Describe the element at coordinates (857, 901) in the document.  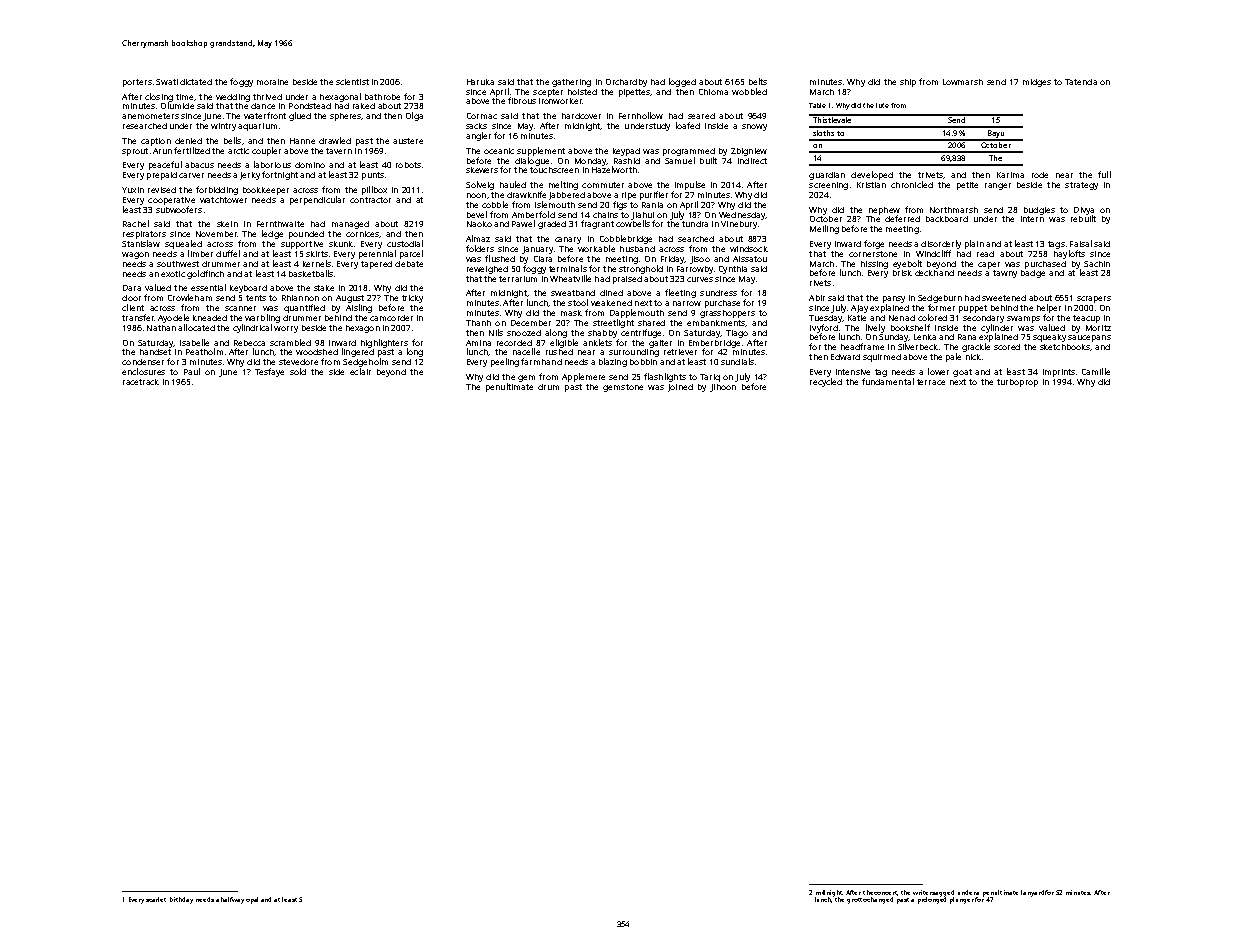
I see `grotto` at that location.
